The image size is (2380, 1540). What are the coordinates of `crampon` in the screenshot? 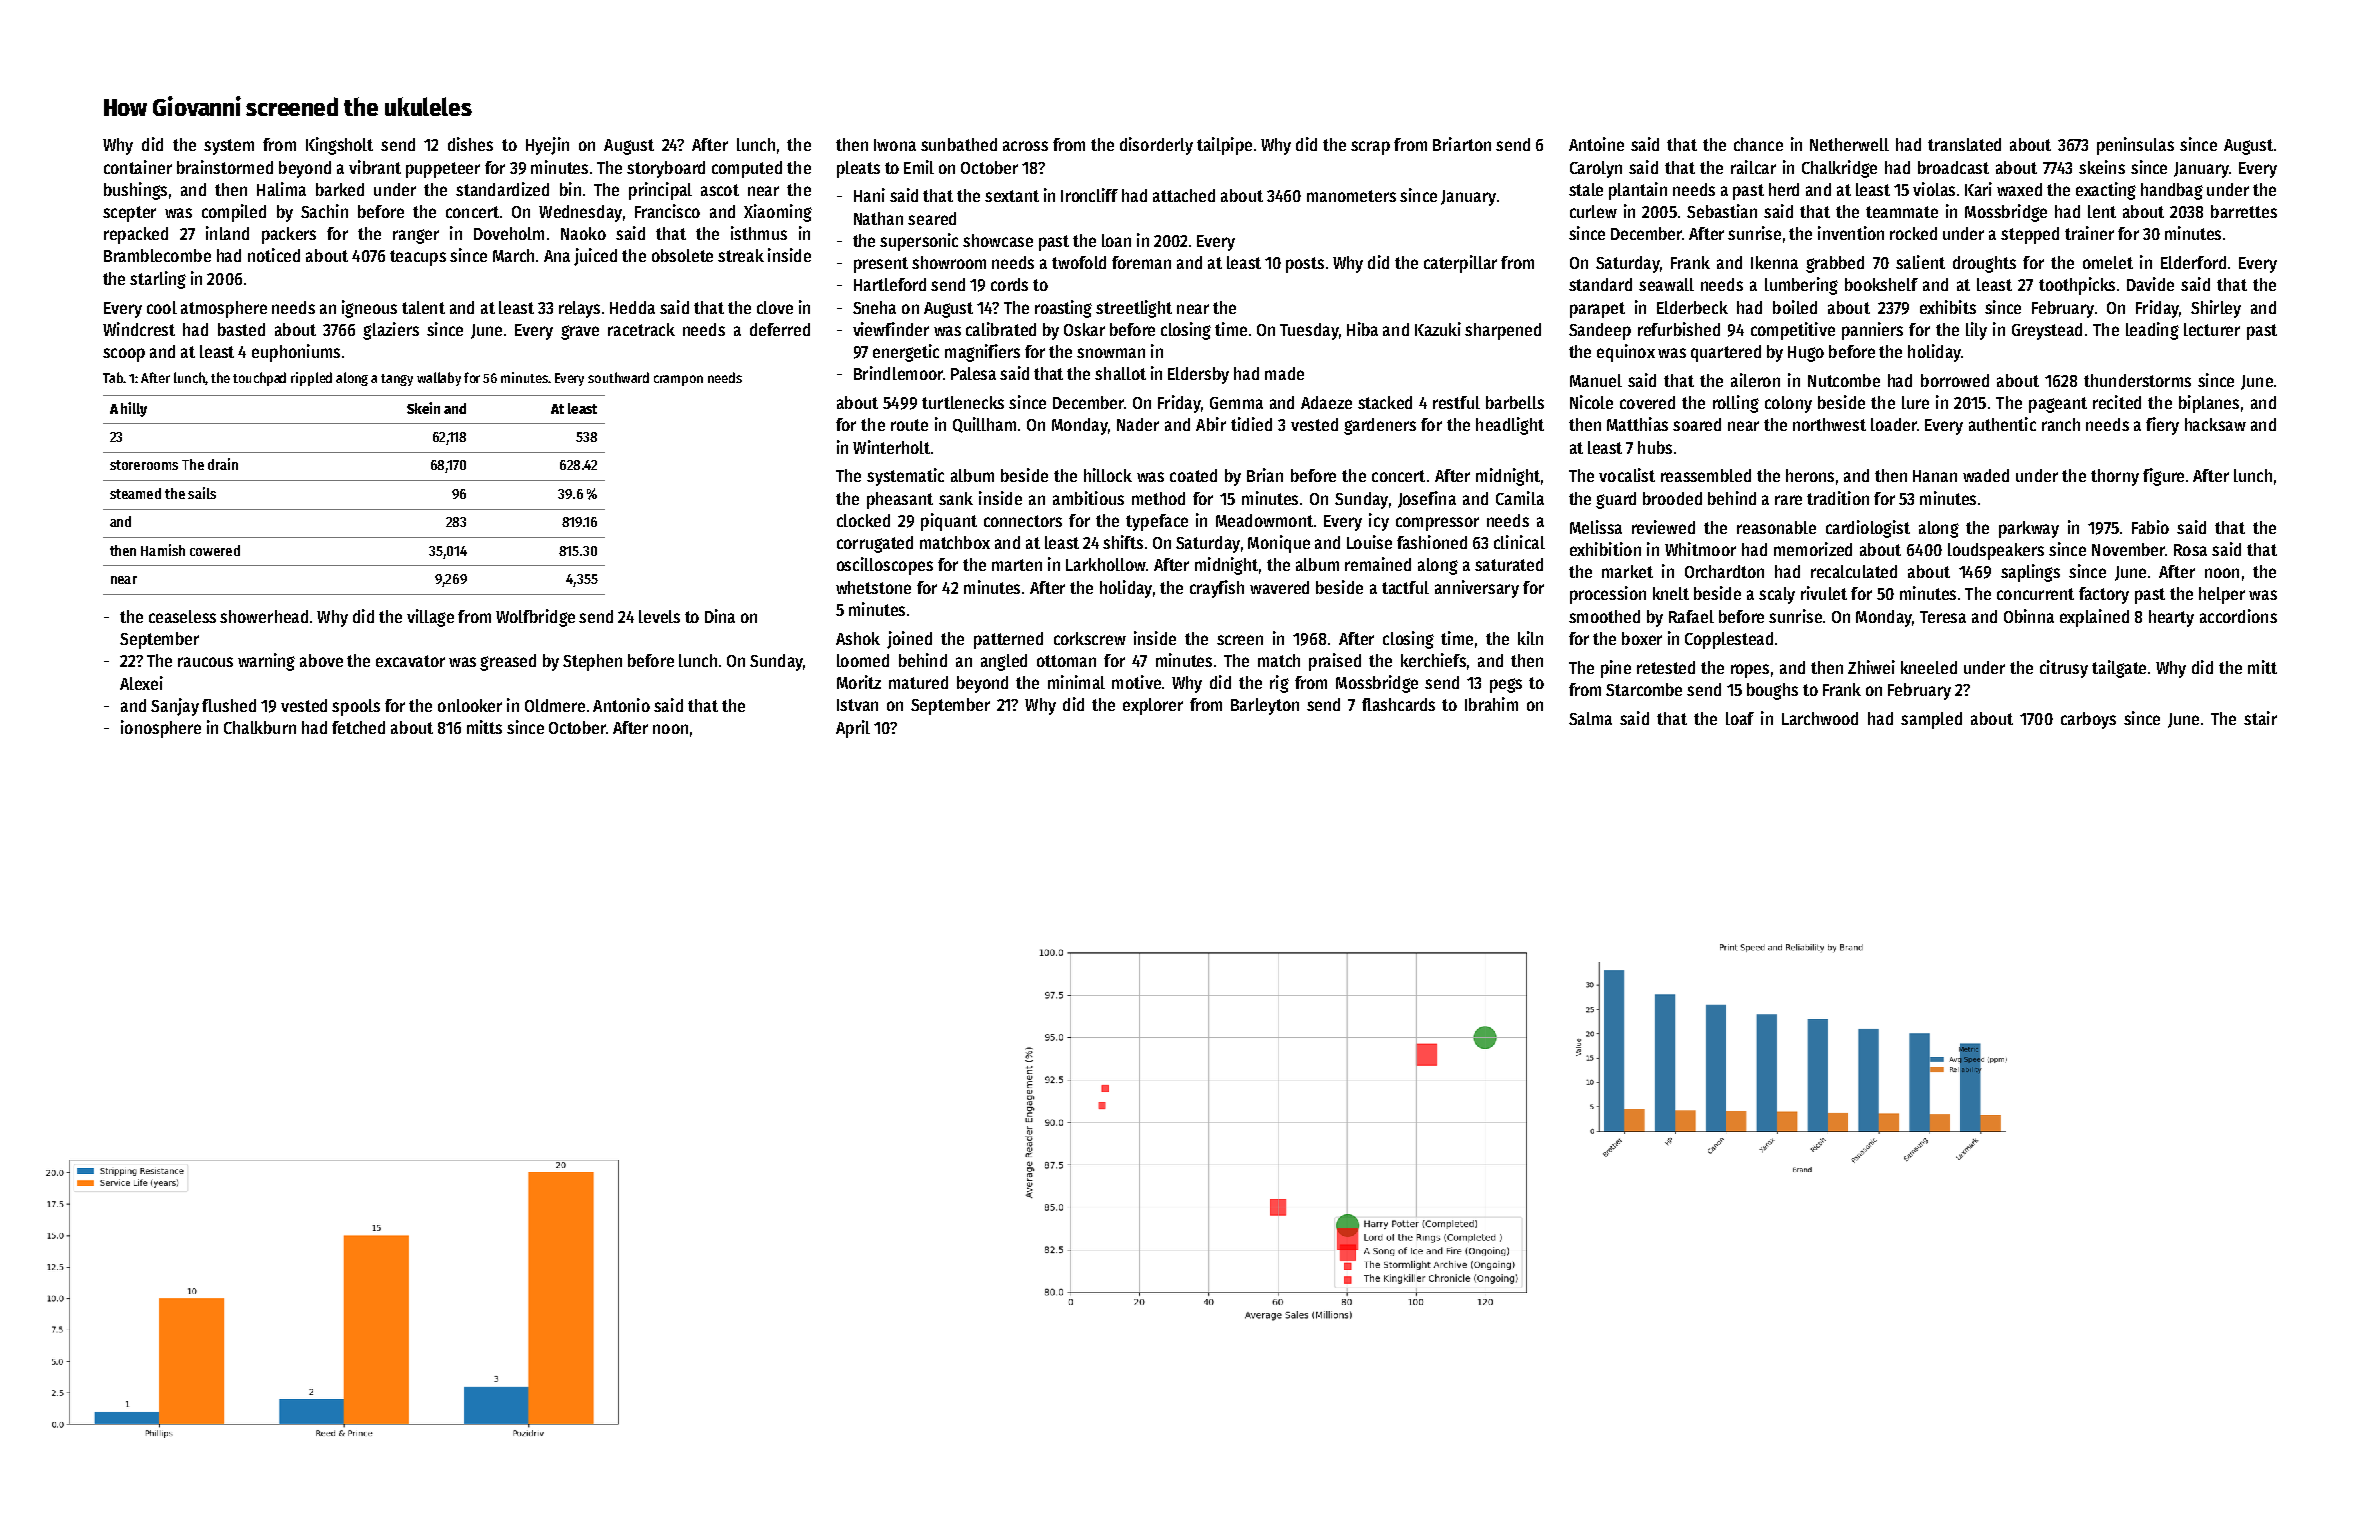 It's located at (678, 380).
